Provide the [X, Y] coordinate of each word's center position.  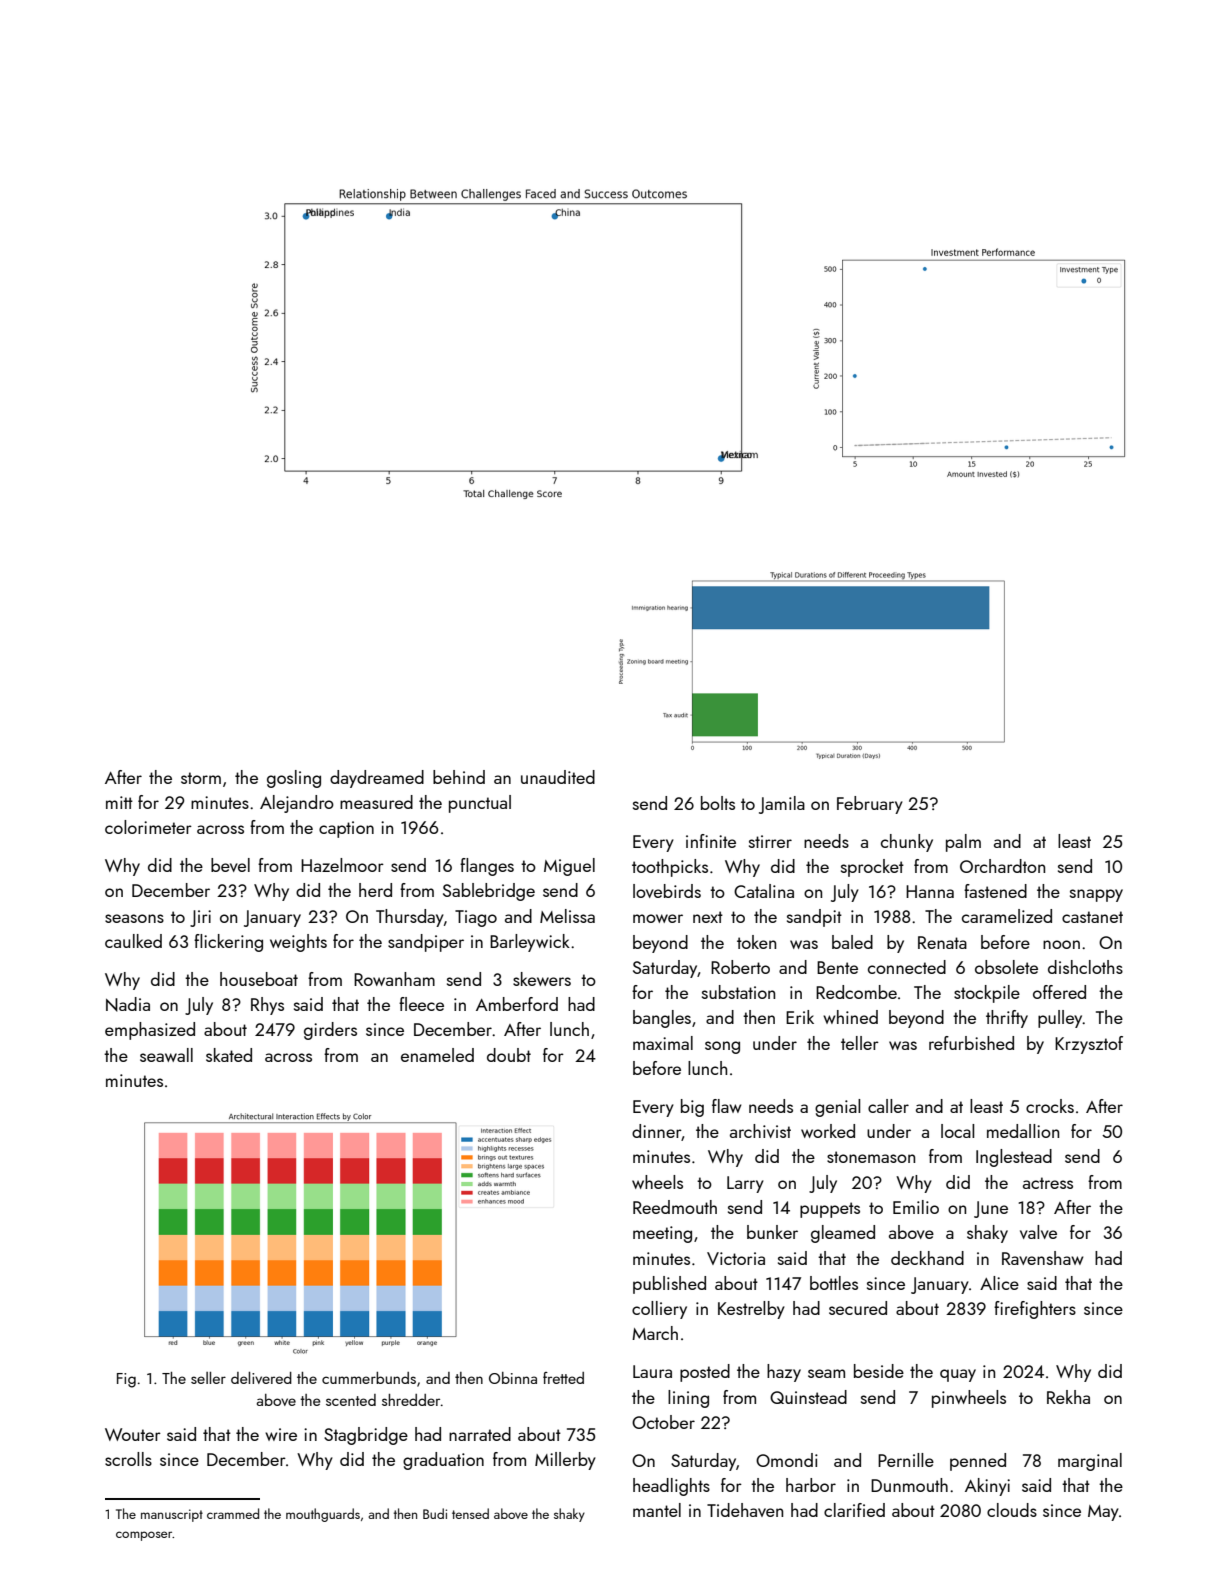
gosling [294, 779]
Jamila [782, 805]
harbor [811, 1485]
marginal [1090, 1462]
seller [208, 1378]
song [722, 1047]
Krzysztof [1089, 1045]
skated [229, 1055]
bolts [718, 803]
